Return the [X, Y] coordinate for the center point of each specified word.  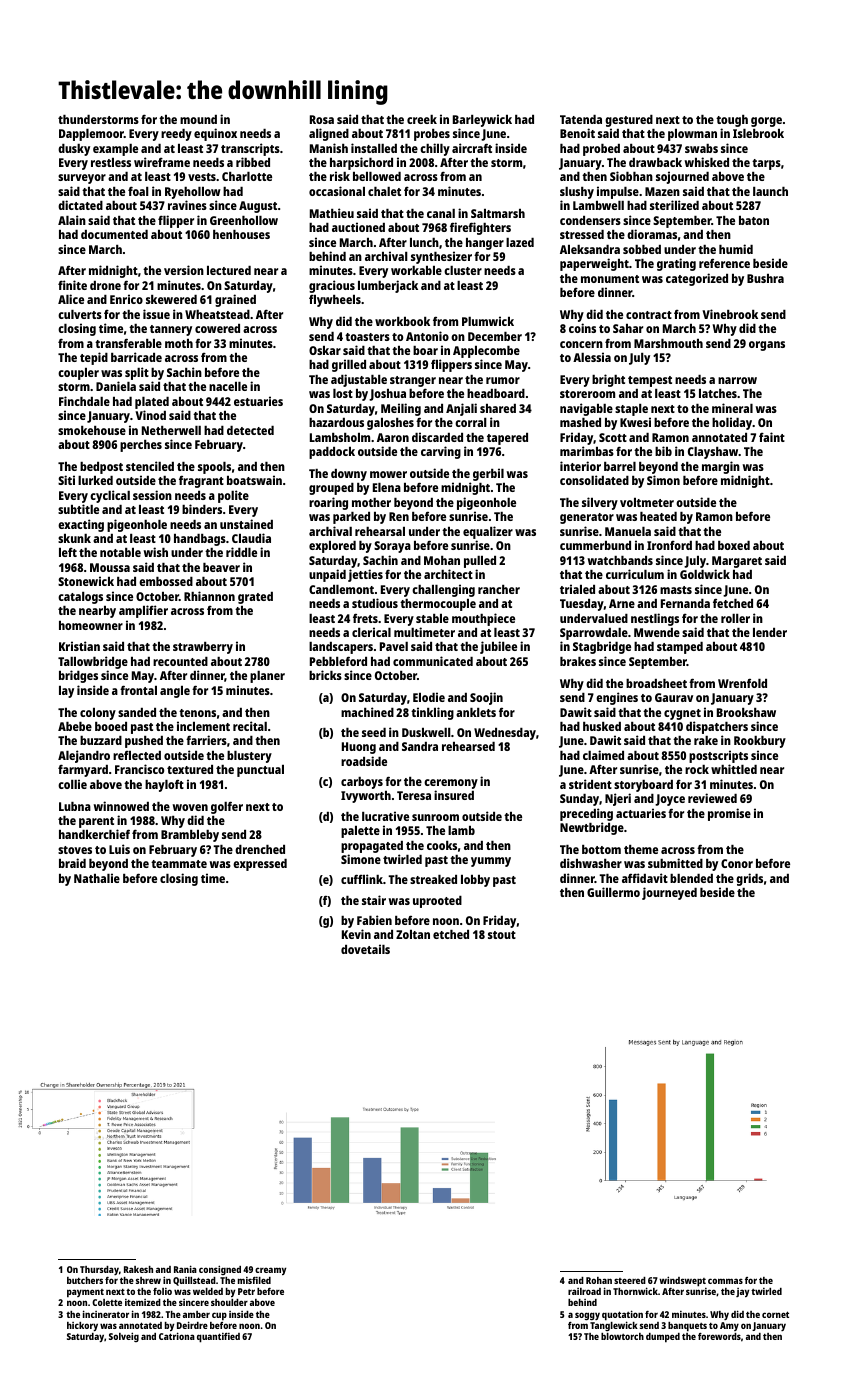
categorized [697, 279]
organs [767, 346]
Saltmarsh [498, 213]
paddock [332, 453]
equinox [215, 134]
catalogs [80, 598]
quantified [218, 1338]
